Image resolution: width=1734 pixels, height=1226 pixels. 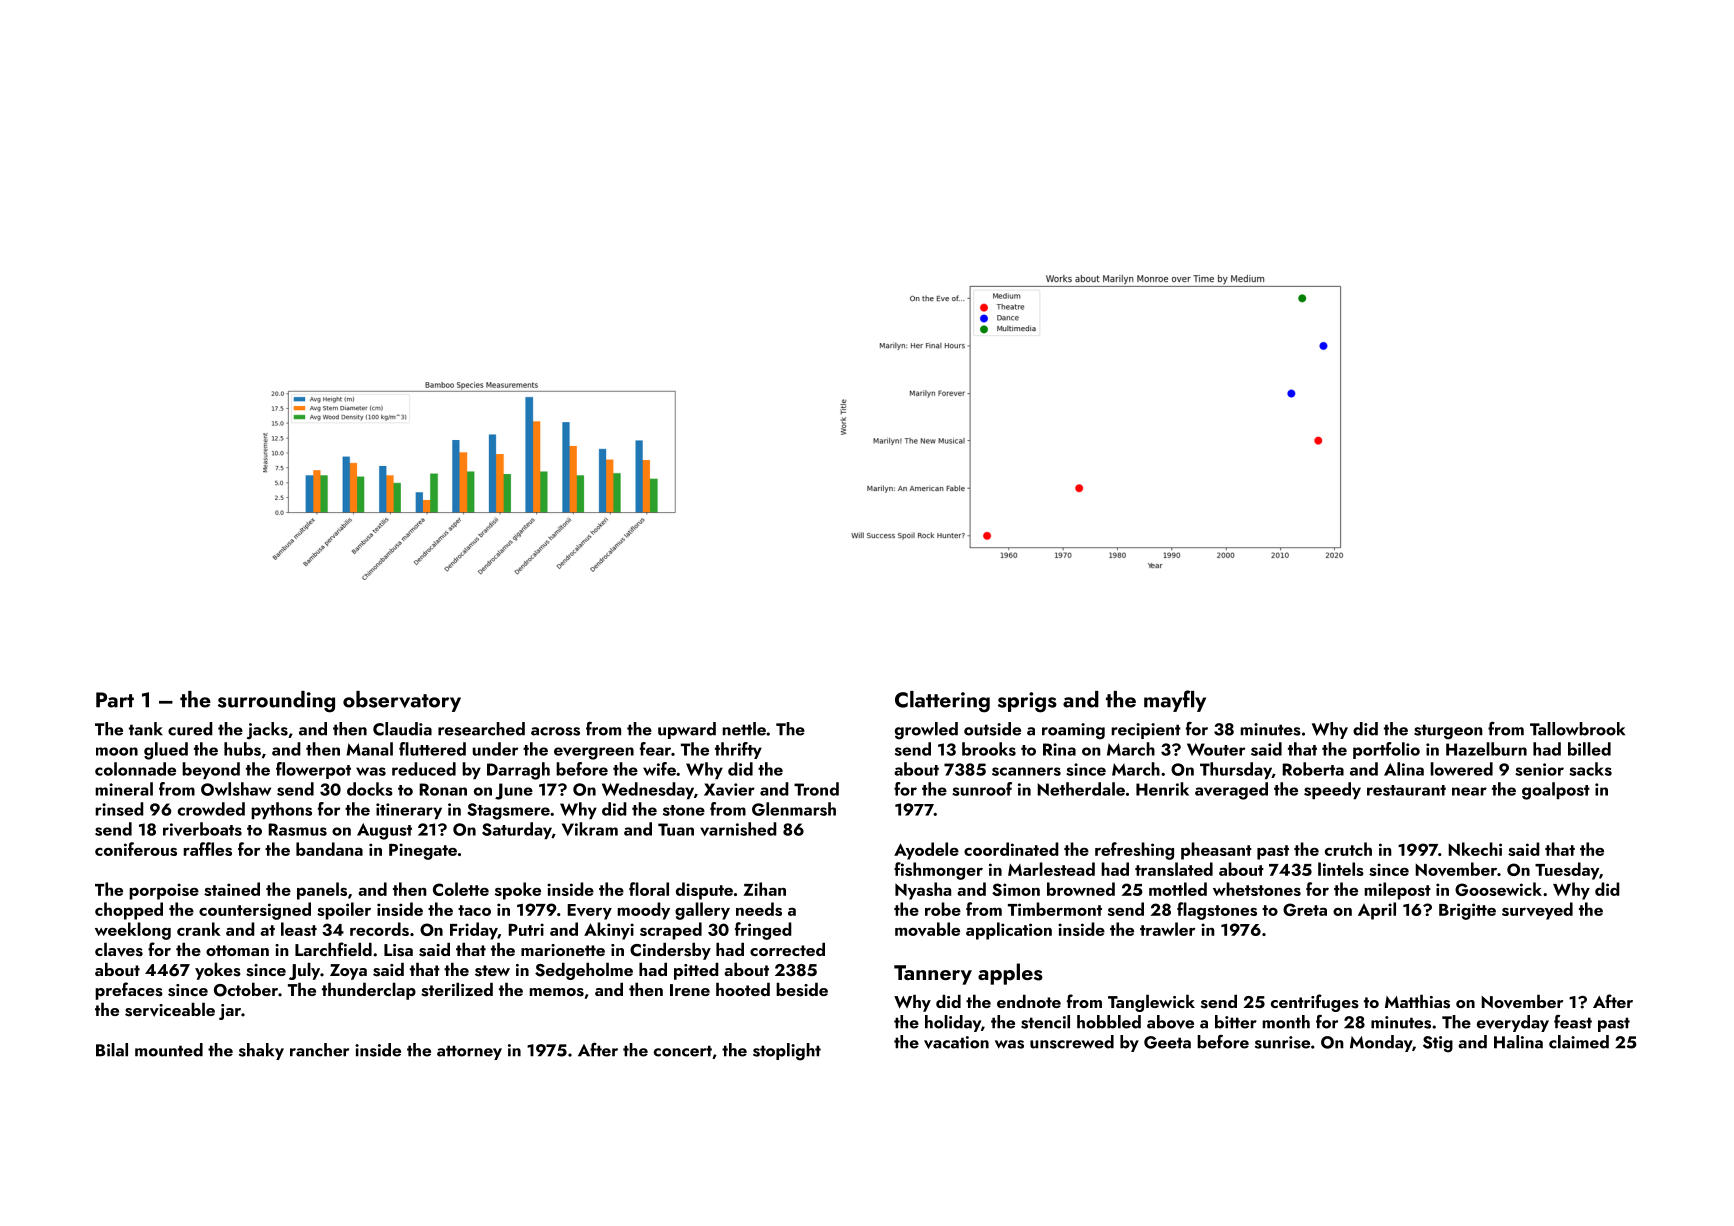 I want to click on Clattering, so click(x=942, y=702).
